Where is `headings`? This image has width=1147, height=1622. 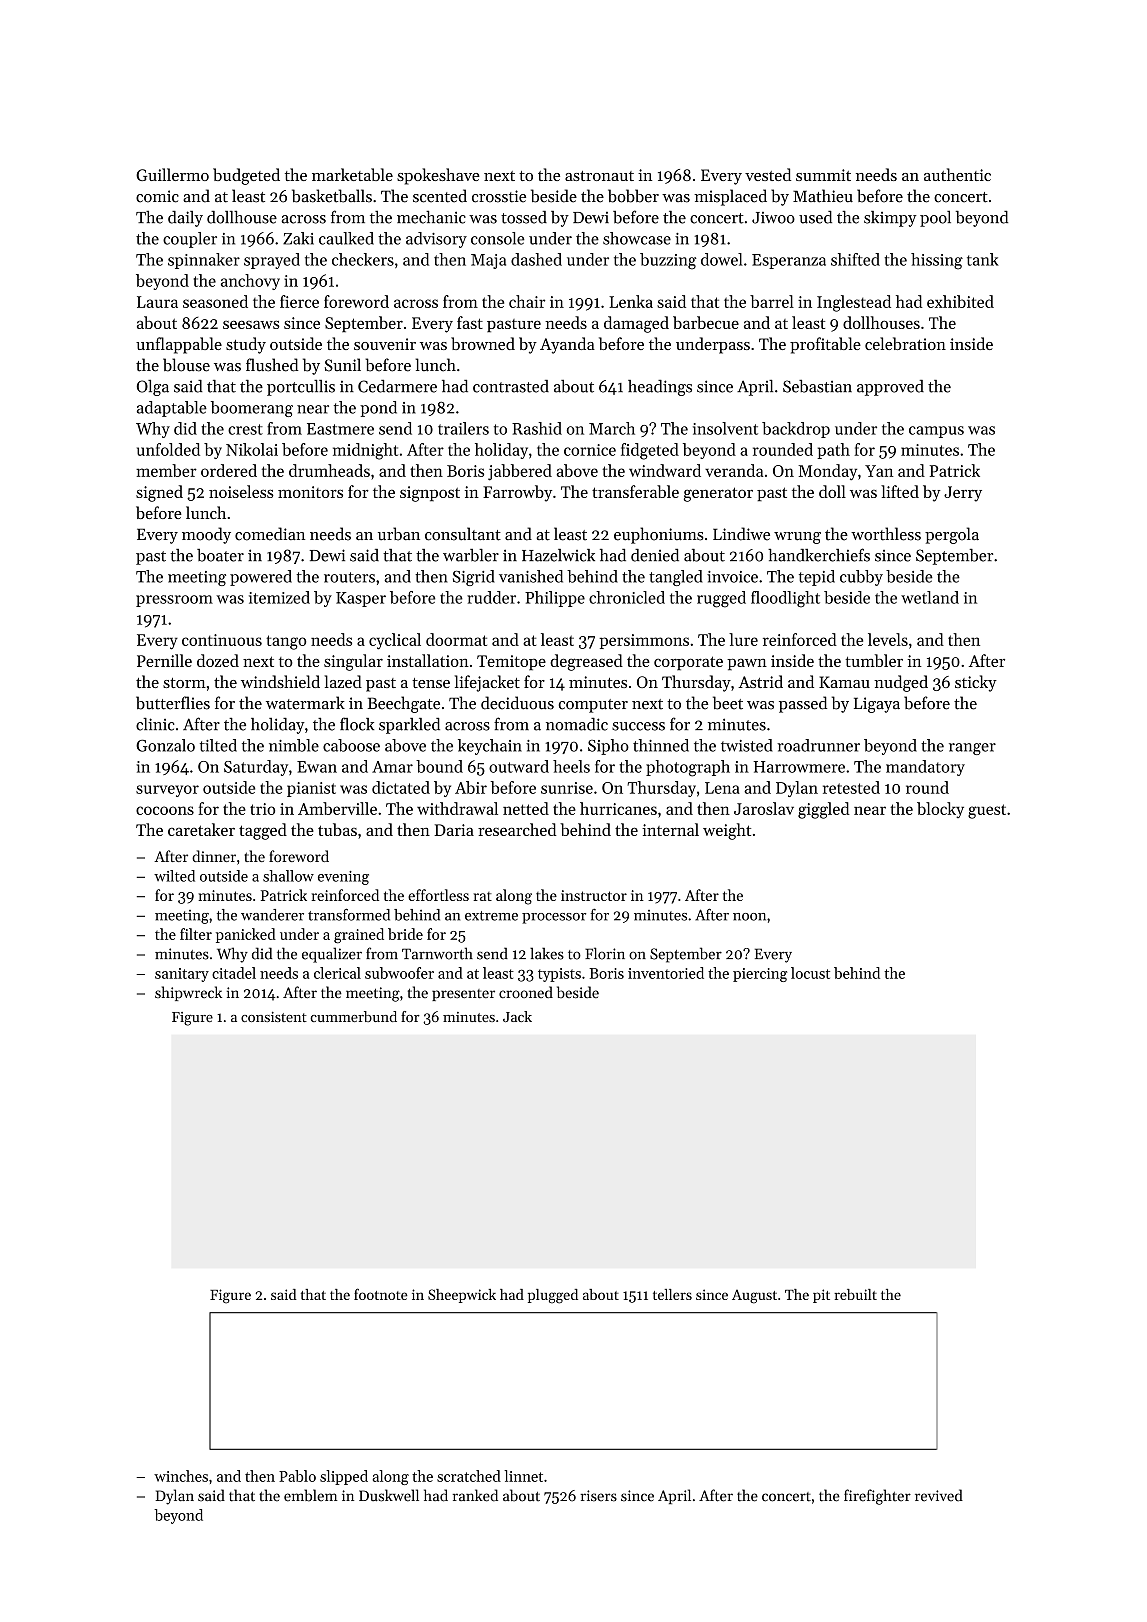
headings is located at coordinates (660, 388).
